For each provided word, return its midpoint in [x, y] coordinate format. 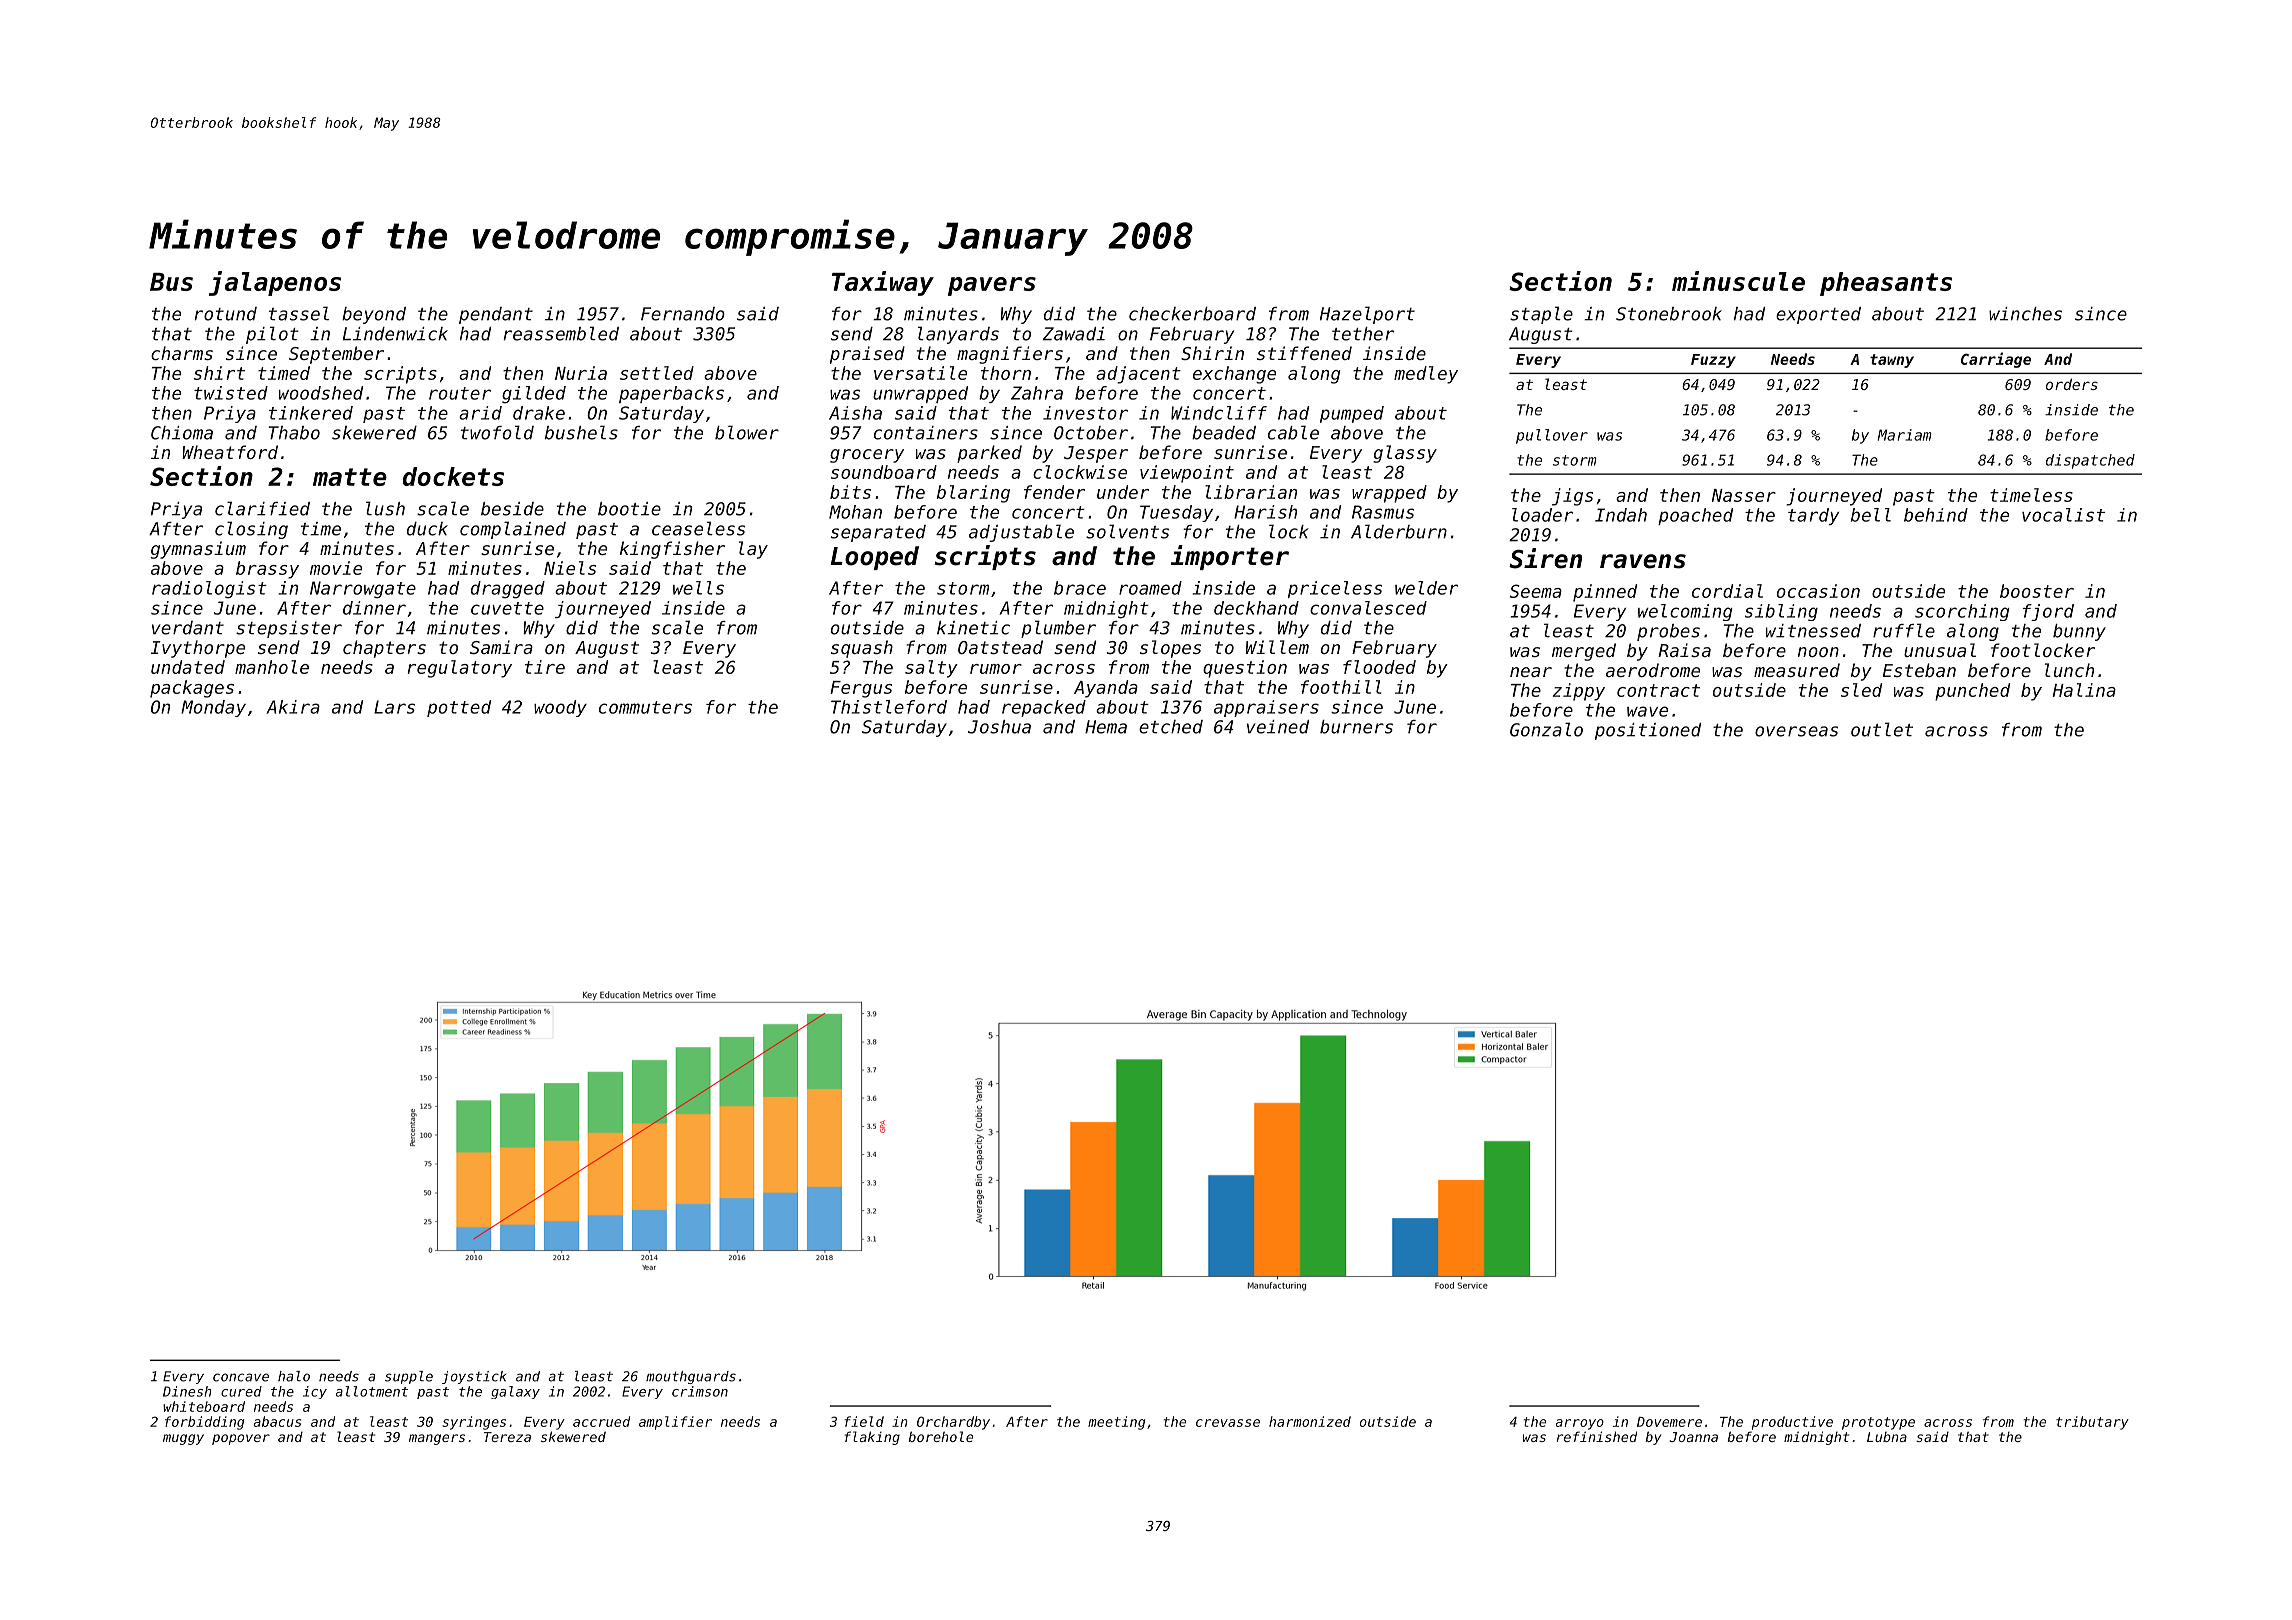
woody [560, 708]
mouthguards [691, 1377]
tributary [2092, 1423]
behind [1936, 515]
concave [241, 1377]
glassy [1405, 454]
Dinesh [187, 1391]
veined [1278, 727]
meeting [1116, 1423]
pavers [992, 286]
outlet [1882, 729]
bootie [629, 509]
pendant [496, 315]
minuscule [1738, 281]
